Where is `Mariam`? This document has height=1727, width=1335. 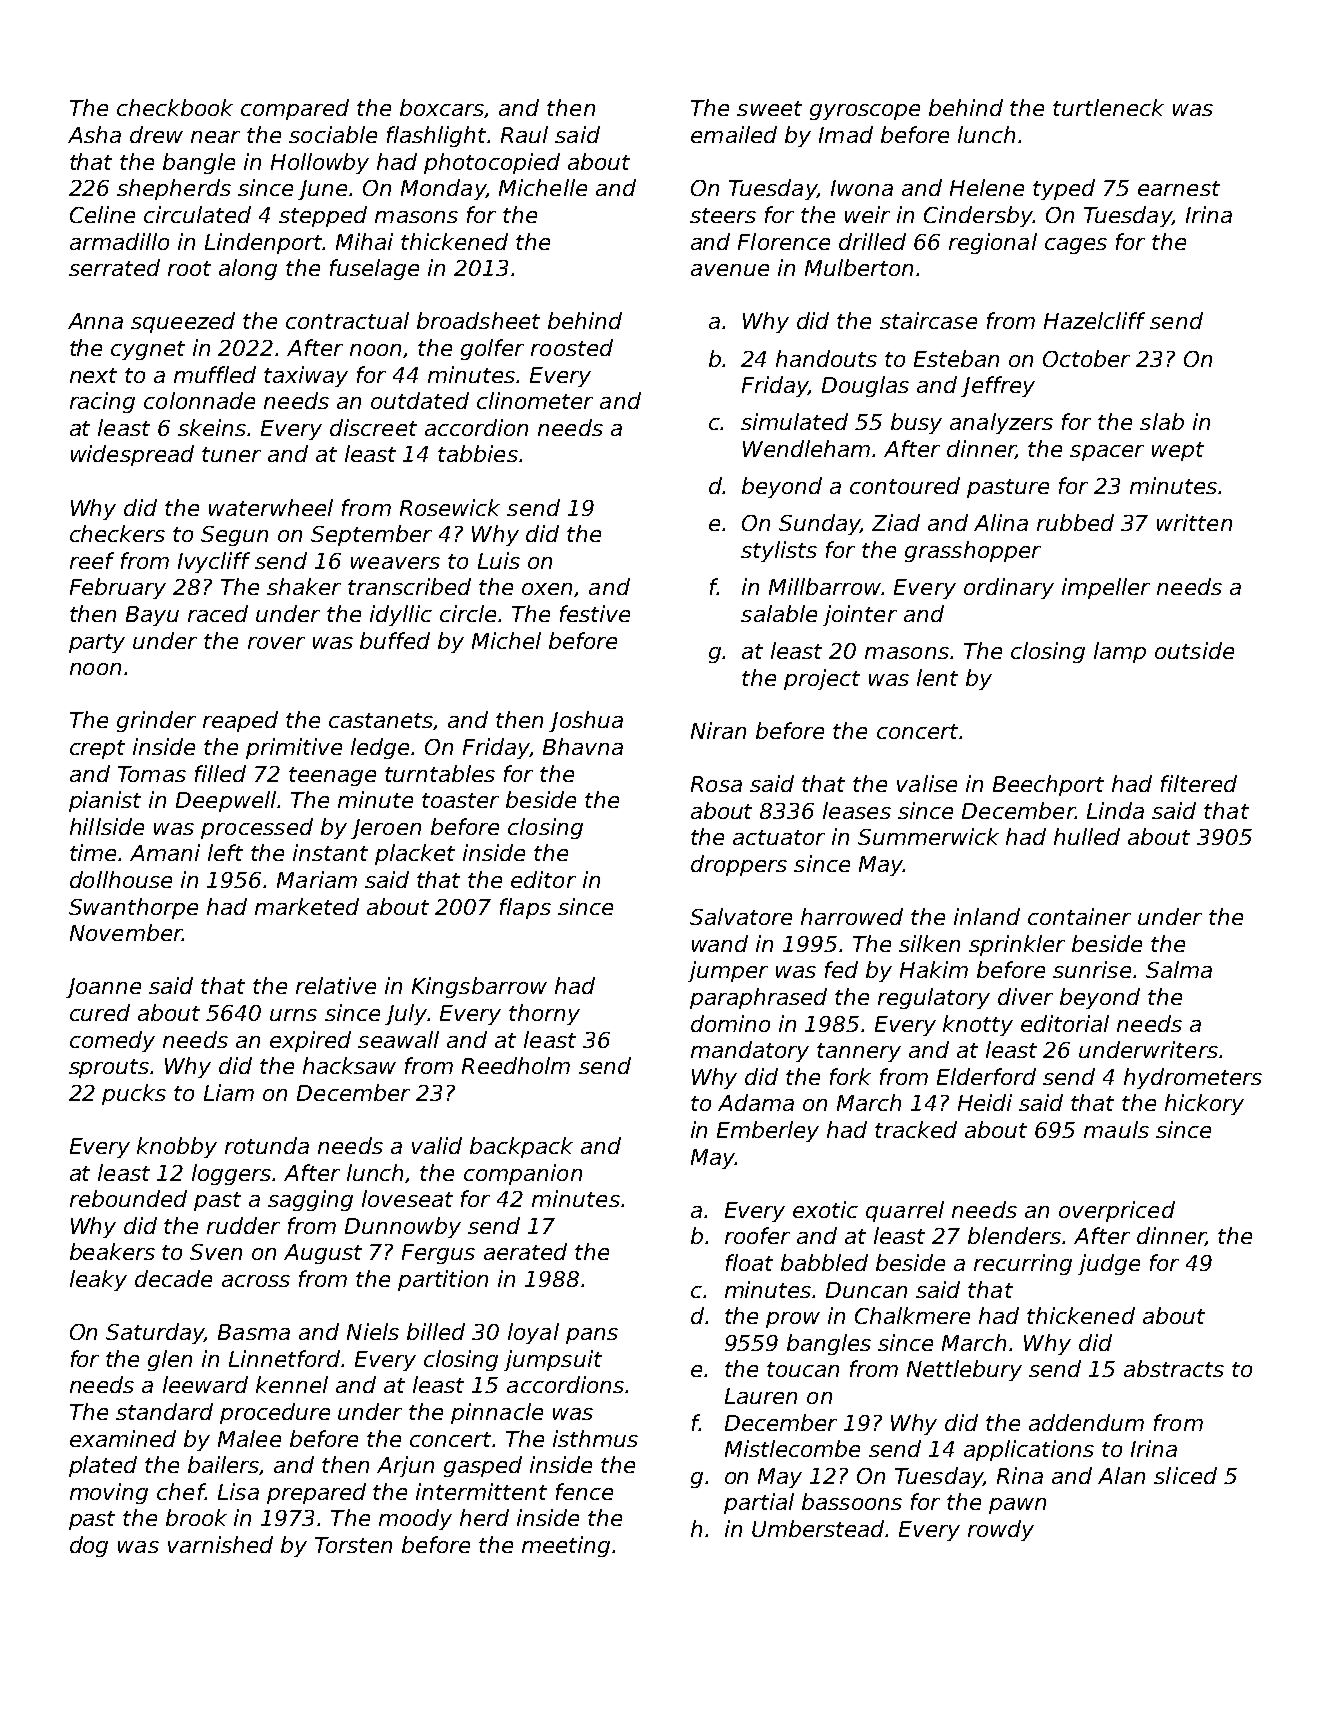 Mariam is located at coordinates (317, 879).
